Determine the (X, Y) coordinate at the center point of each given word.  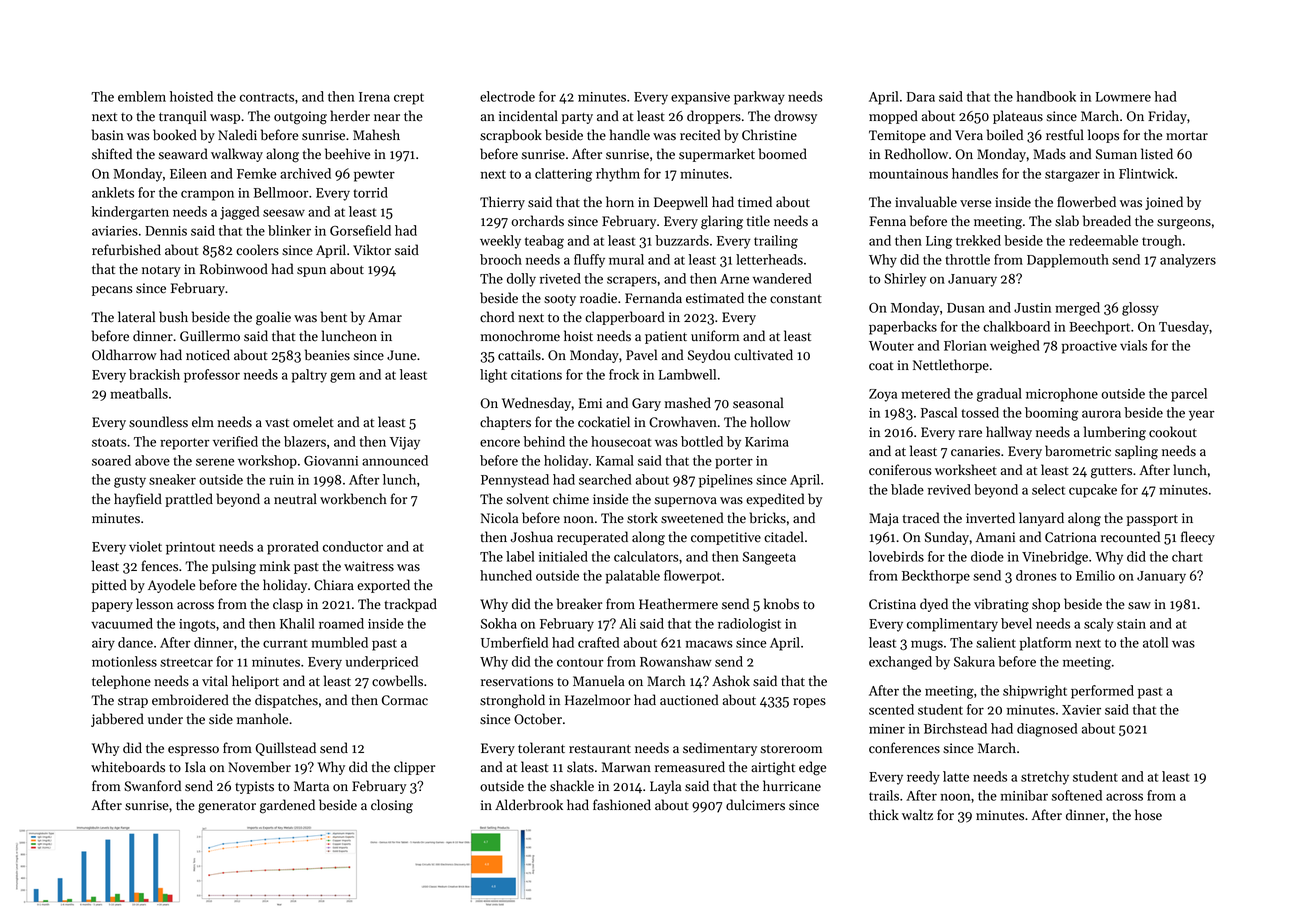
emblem (142, 96)
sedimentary (720, 749)
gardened (287, 806)
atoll (1155, 642)
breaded (1107, 221)
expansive (700, 98)
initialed (563, 556)
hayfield (138, 500)
